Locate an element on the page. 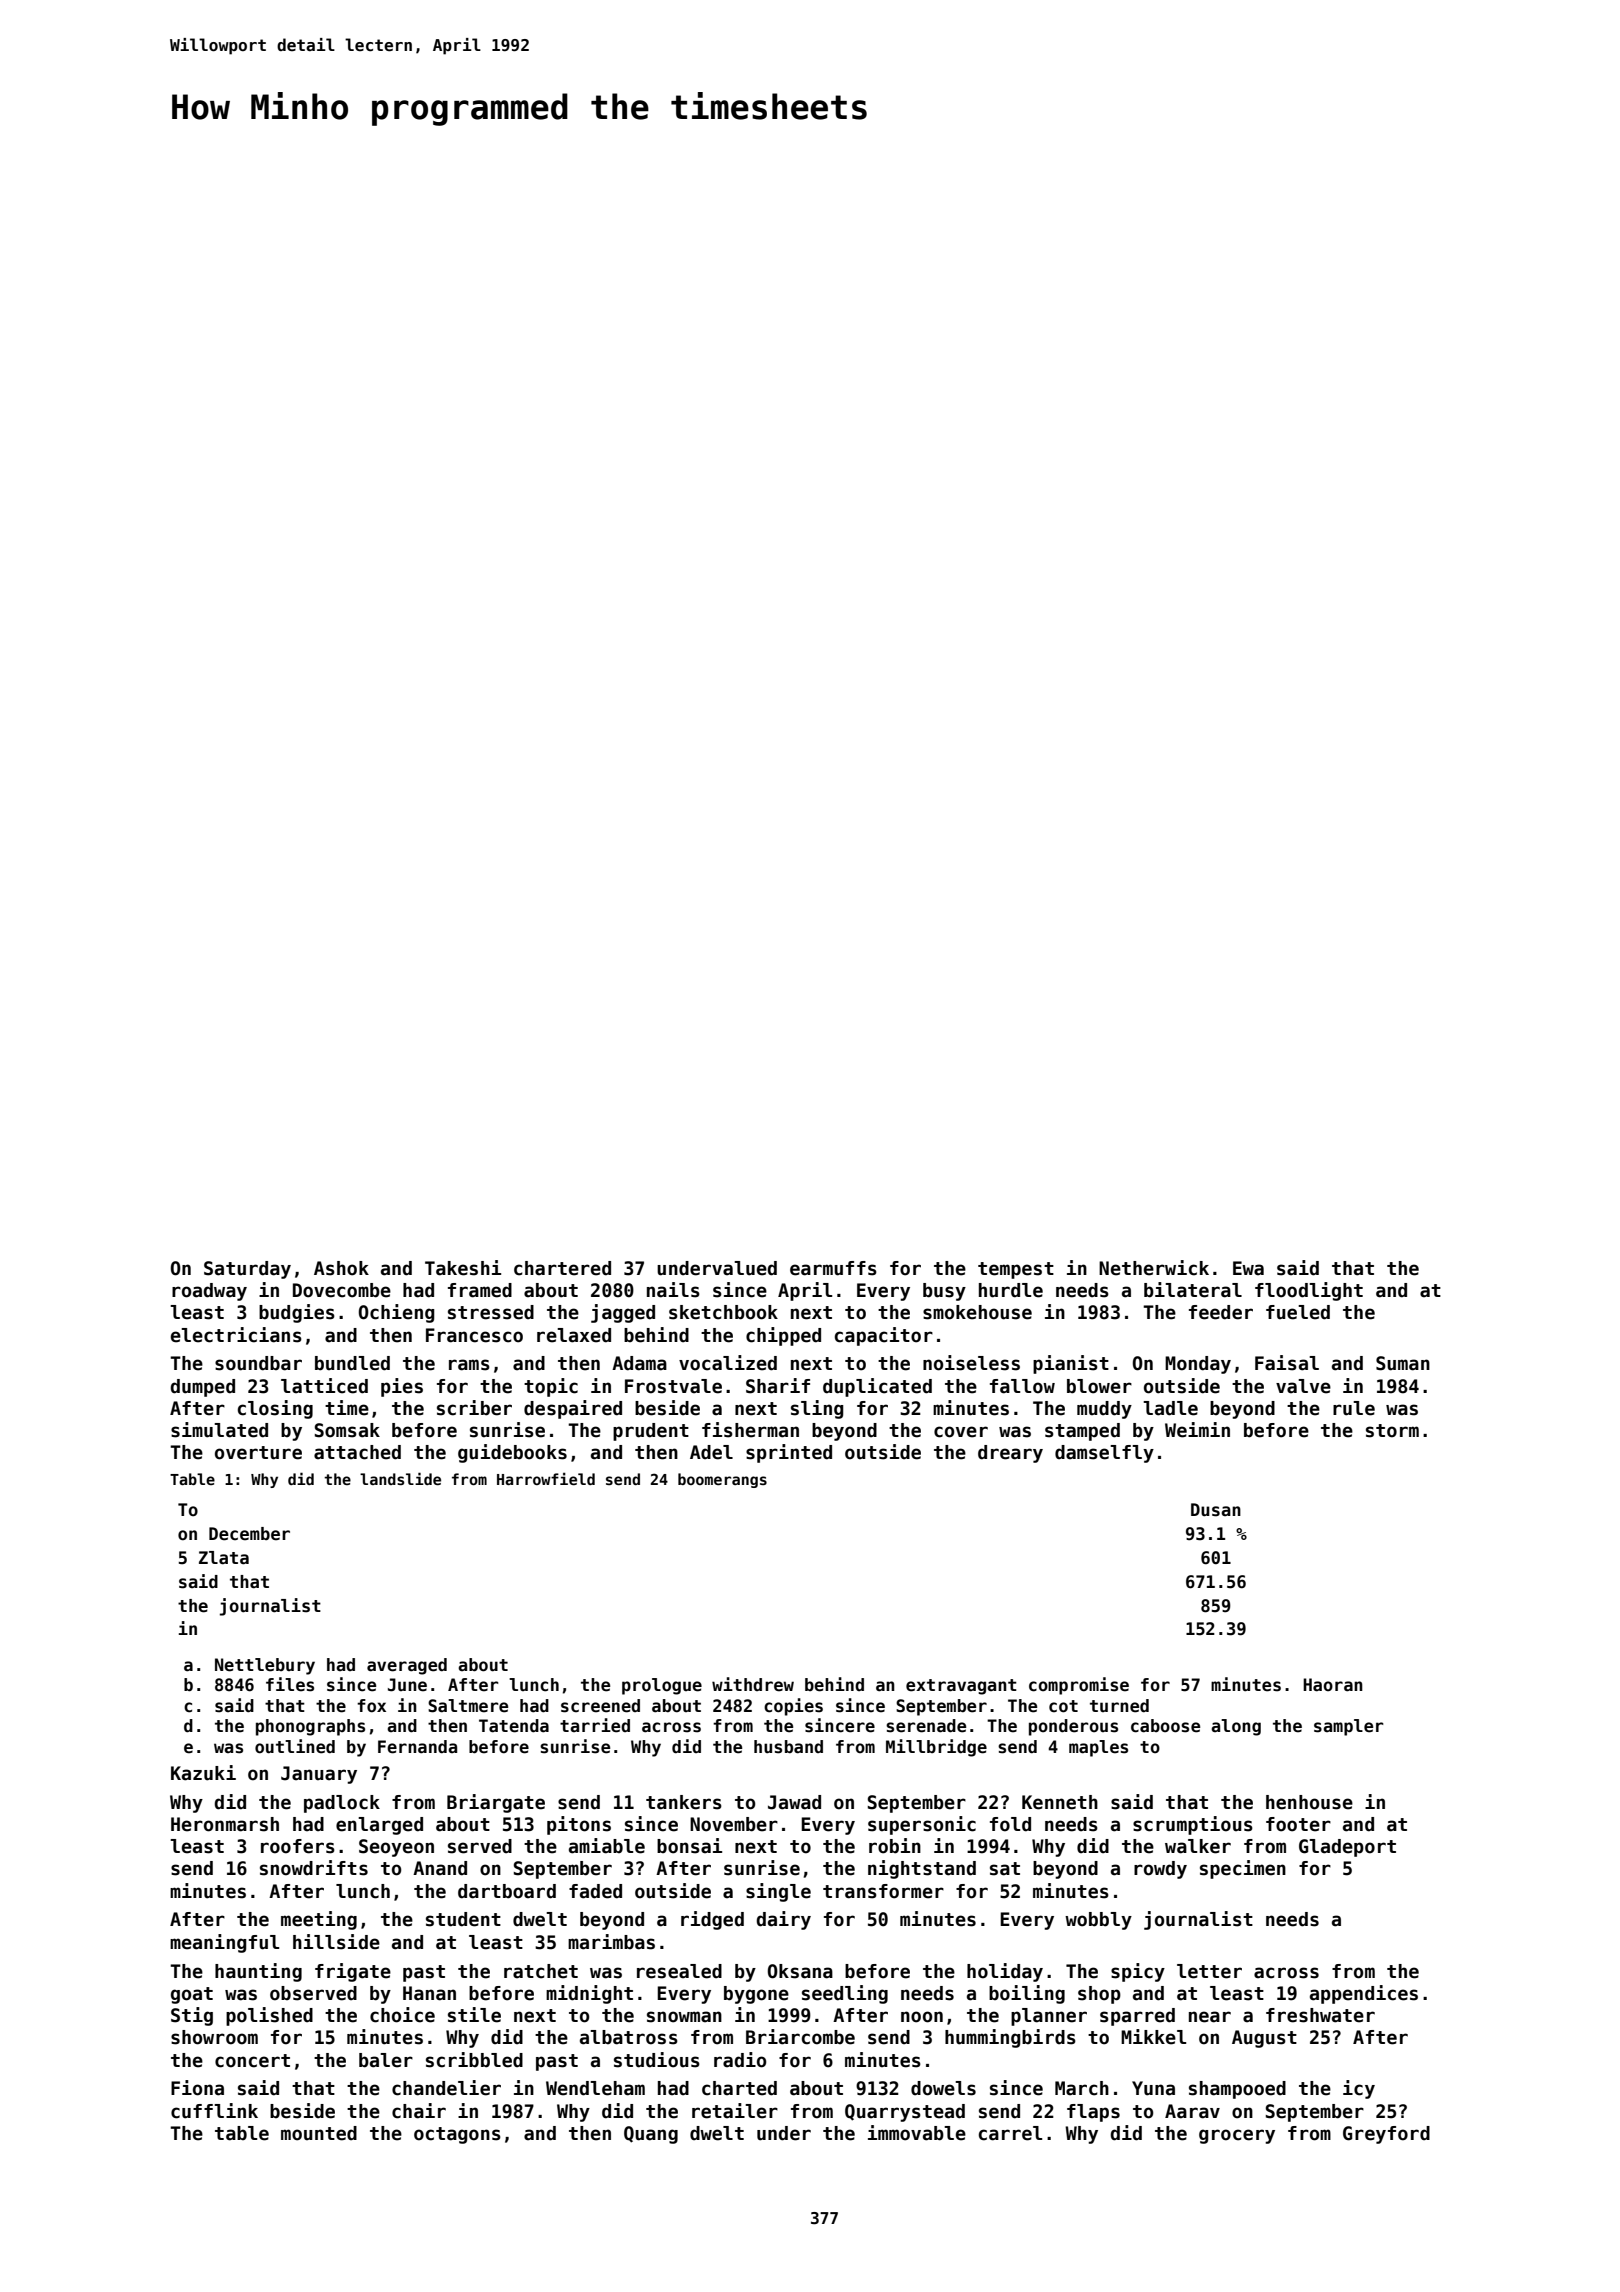 The width and height of the image is (1620, 2292). feeder is located at coordinates (1221, 1312).
